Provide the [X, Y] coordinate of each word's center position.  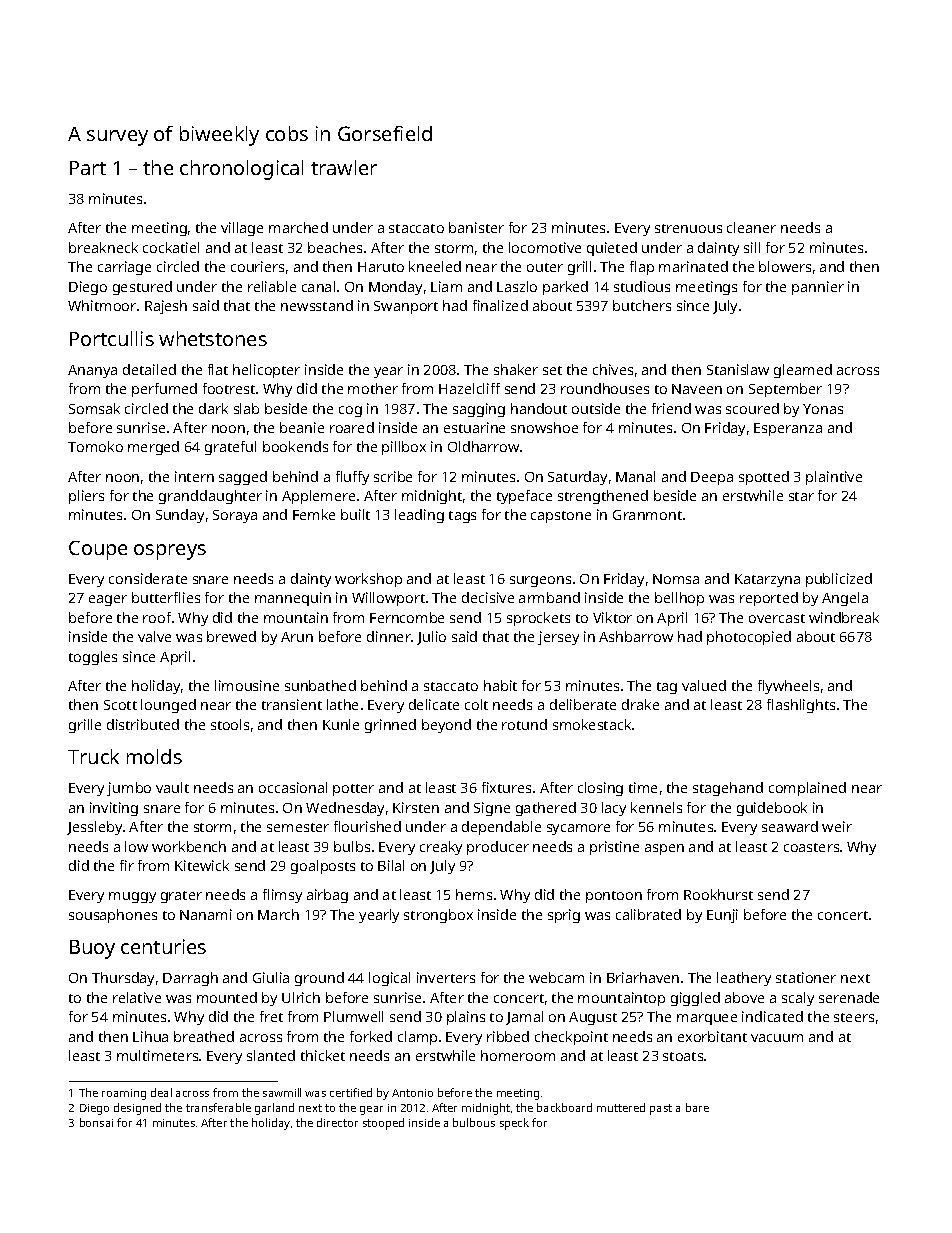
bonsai [96, 1122]
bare [697, 1107]
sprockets [538, 619]
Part [88, 168]
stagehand [728, 789]
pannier [818, 288]
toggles [93, 658]
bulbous [474, 1122]
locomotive [545, 247]
